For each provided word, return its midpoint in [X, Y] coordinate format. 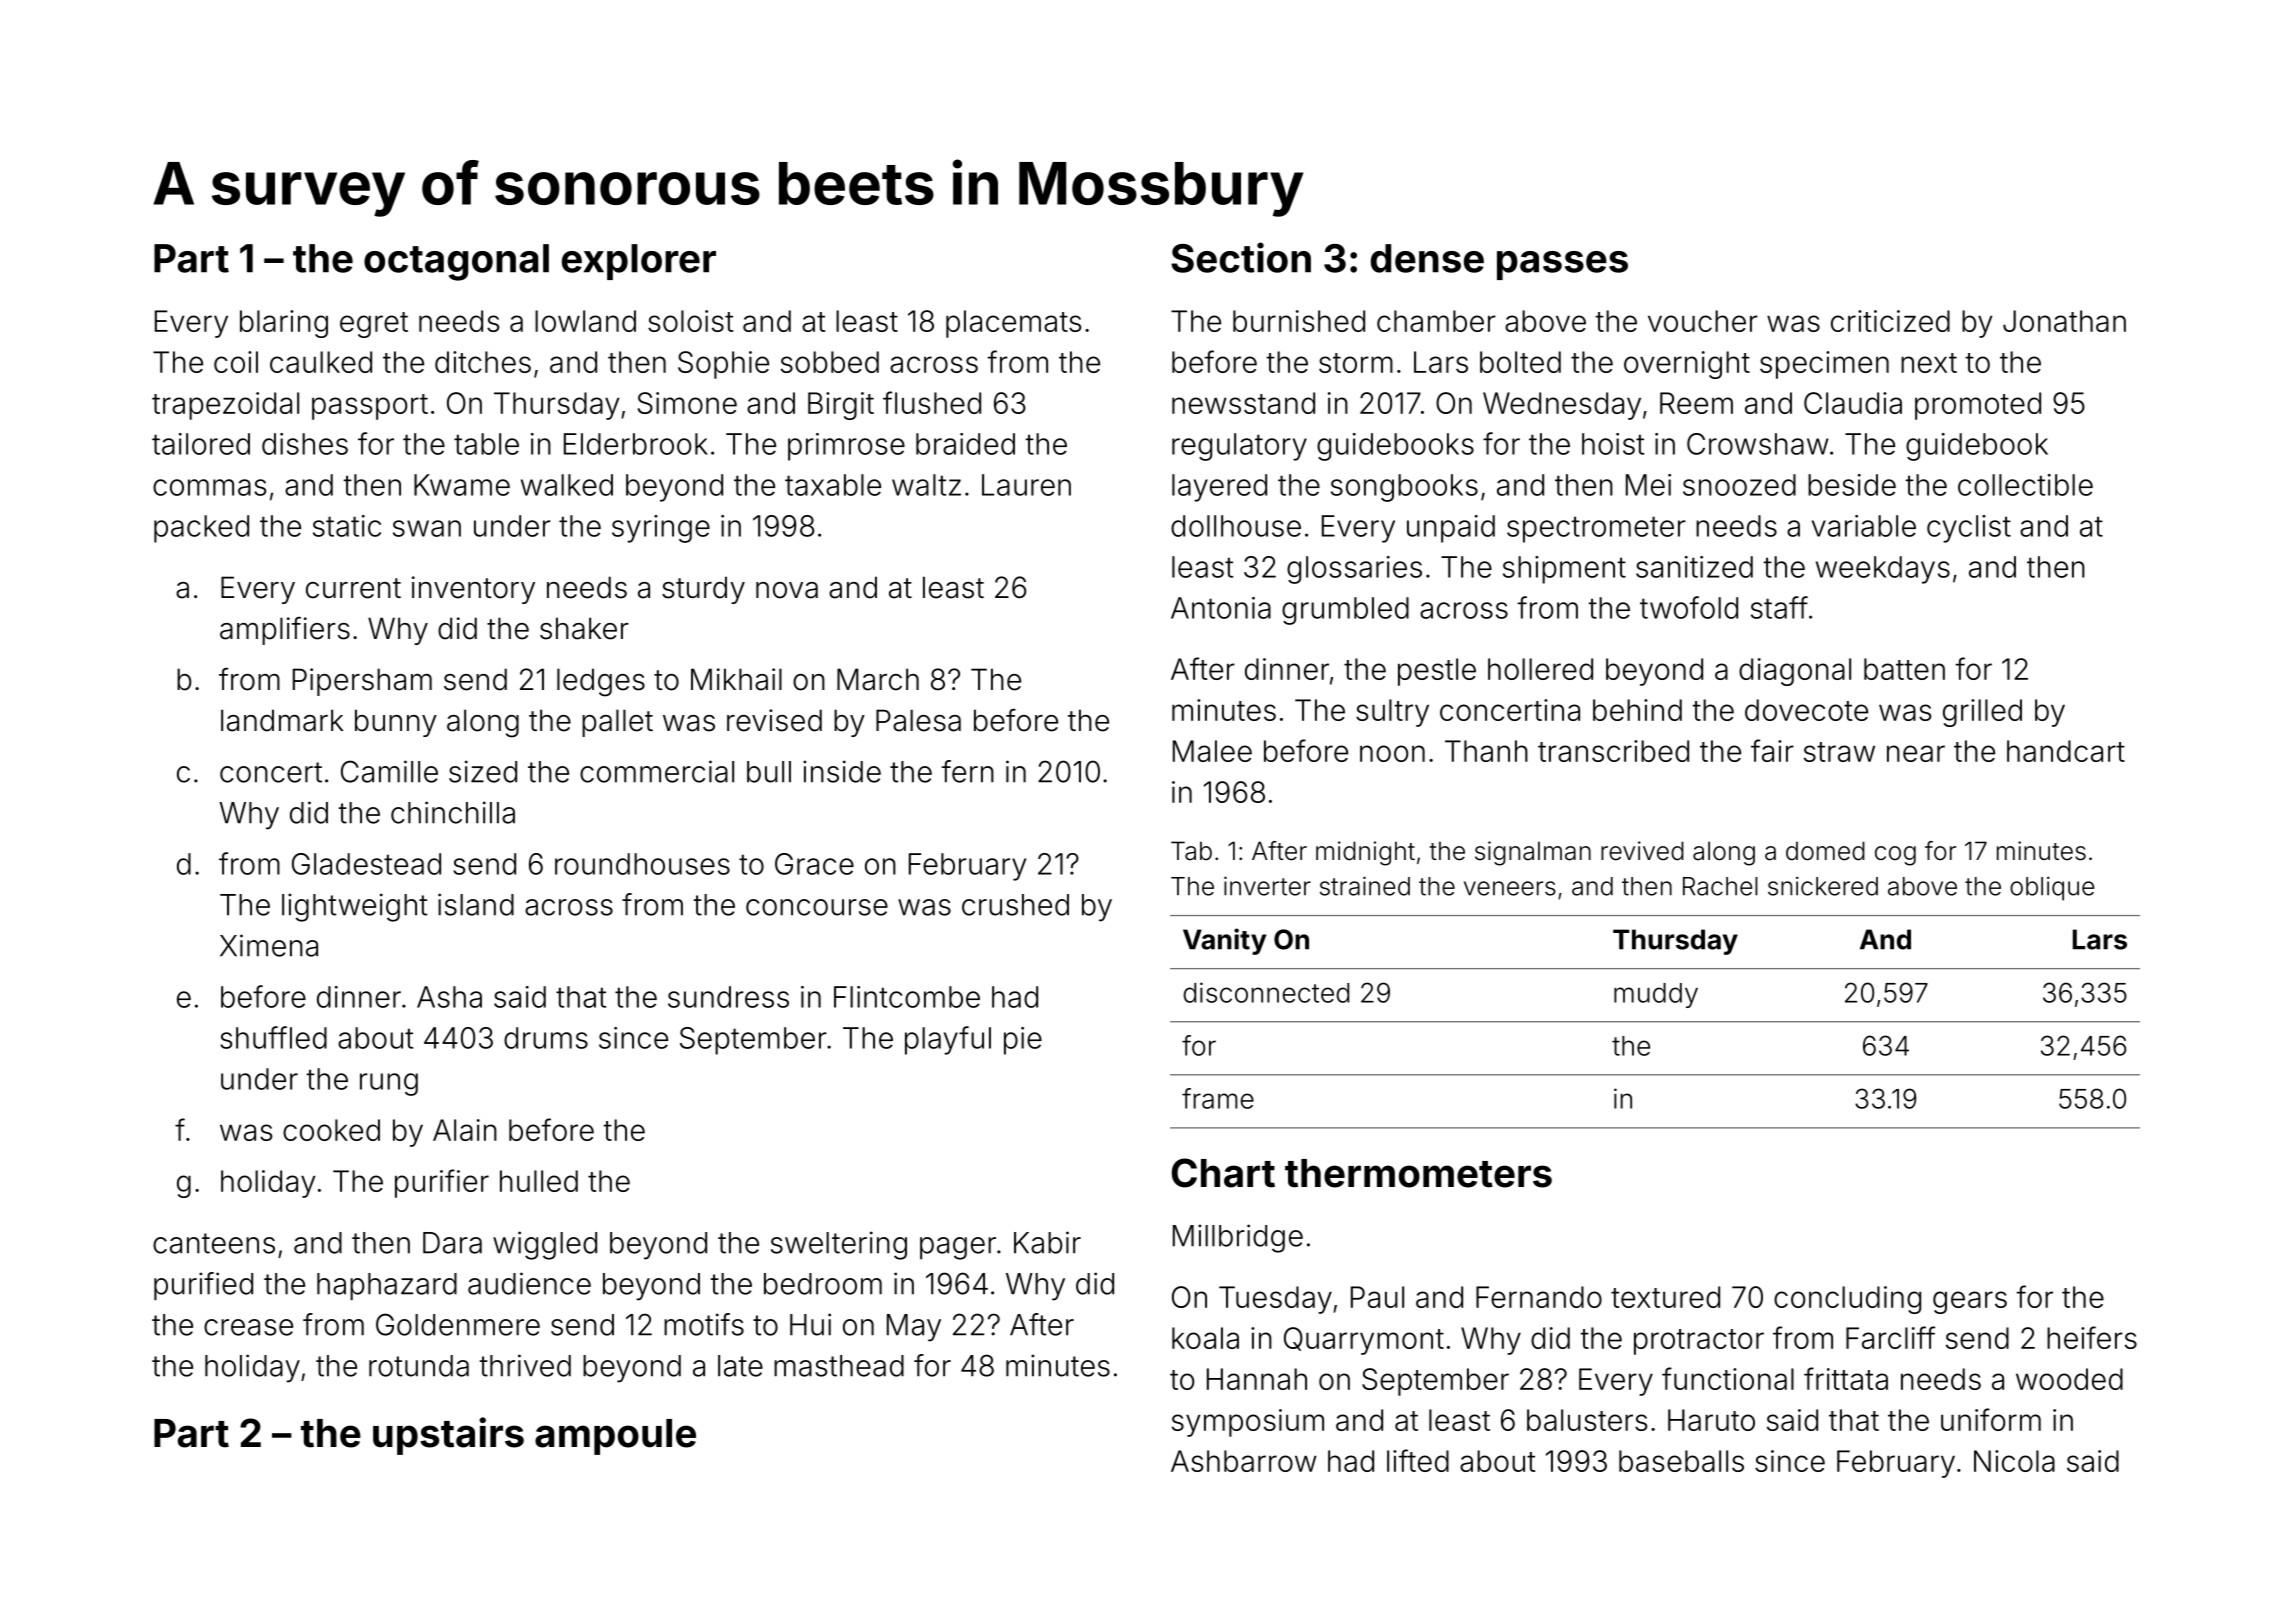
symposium [1248, 1423]
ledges [601, 682]
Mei [1648, 485]
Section [1241, 257]
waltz [926, 485]
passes [1562, 265]
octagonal [456, 262]
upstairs [448, 1436]
